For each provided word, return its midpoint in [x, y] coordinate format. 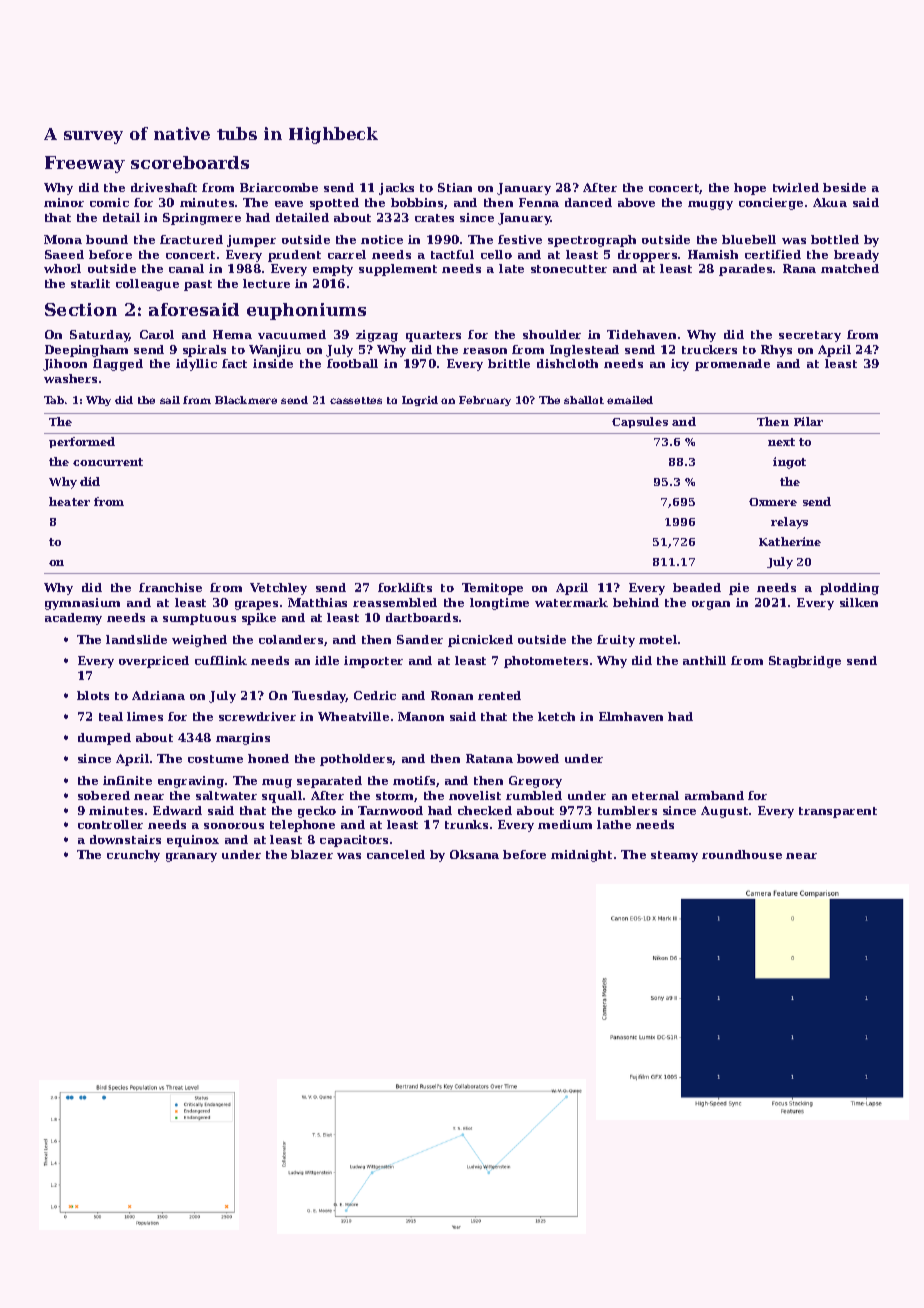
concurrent [108, 462]
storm [395, 797]
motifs [414, 780]
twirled [796, 187]
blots [93, 695]
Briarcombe [279, 187]
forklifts [405, 587]
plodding [849, 589]
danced [588, 202]
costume [215, 759]
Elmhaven [631, 716]
